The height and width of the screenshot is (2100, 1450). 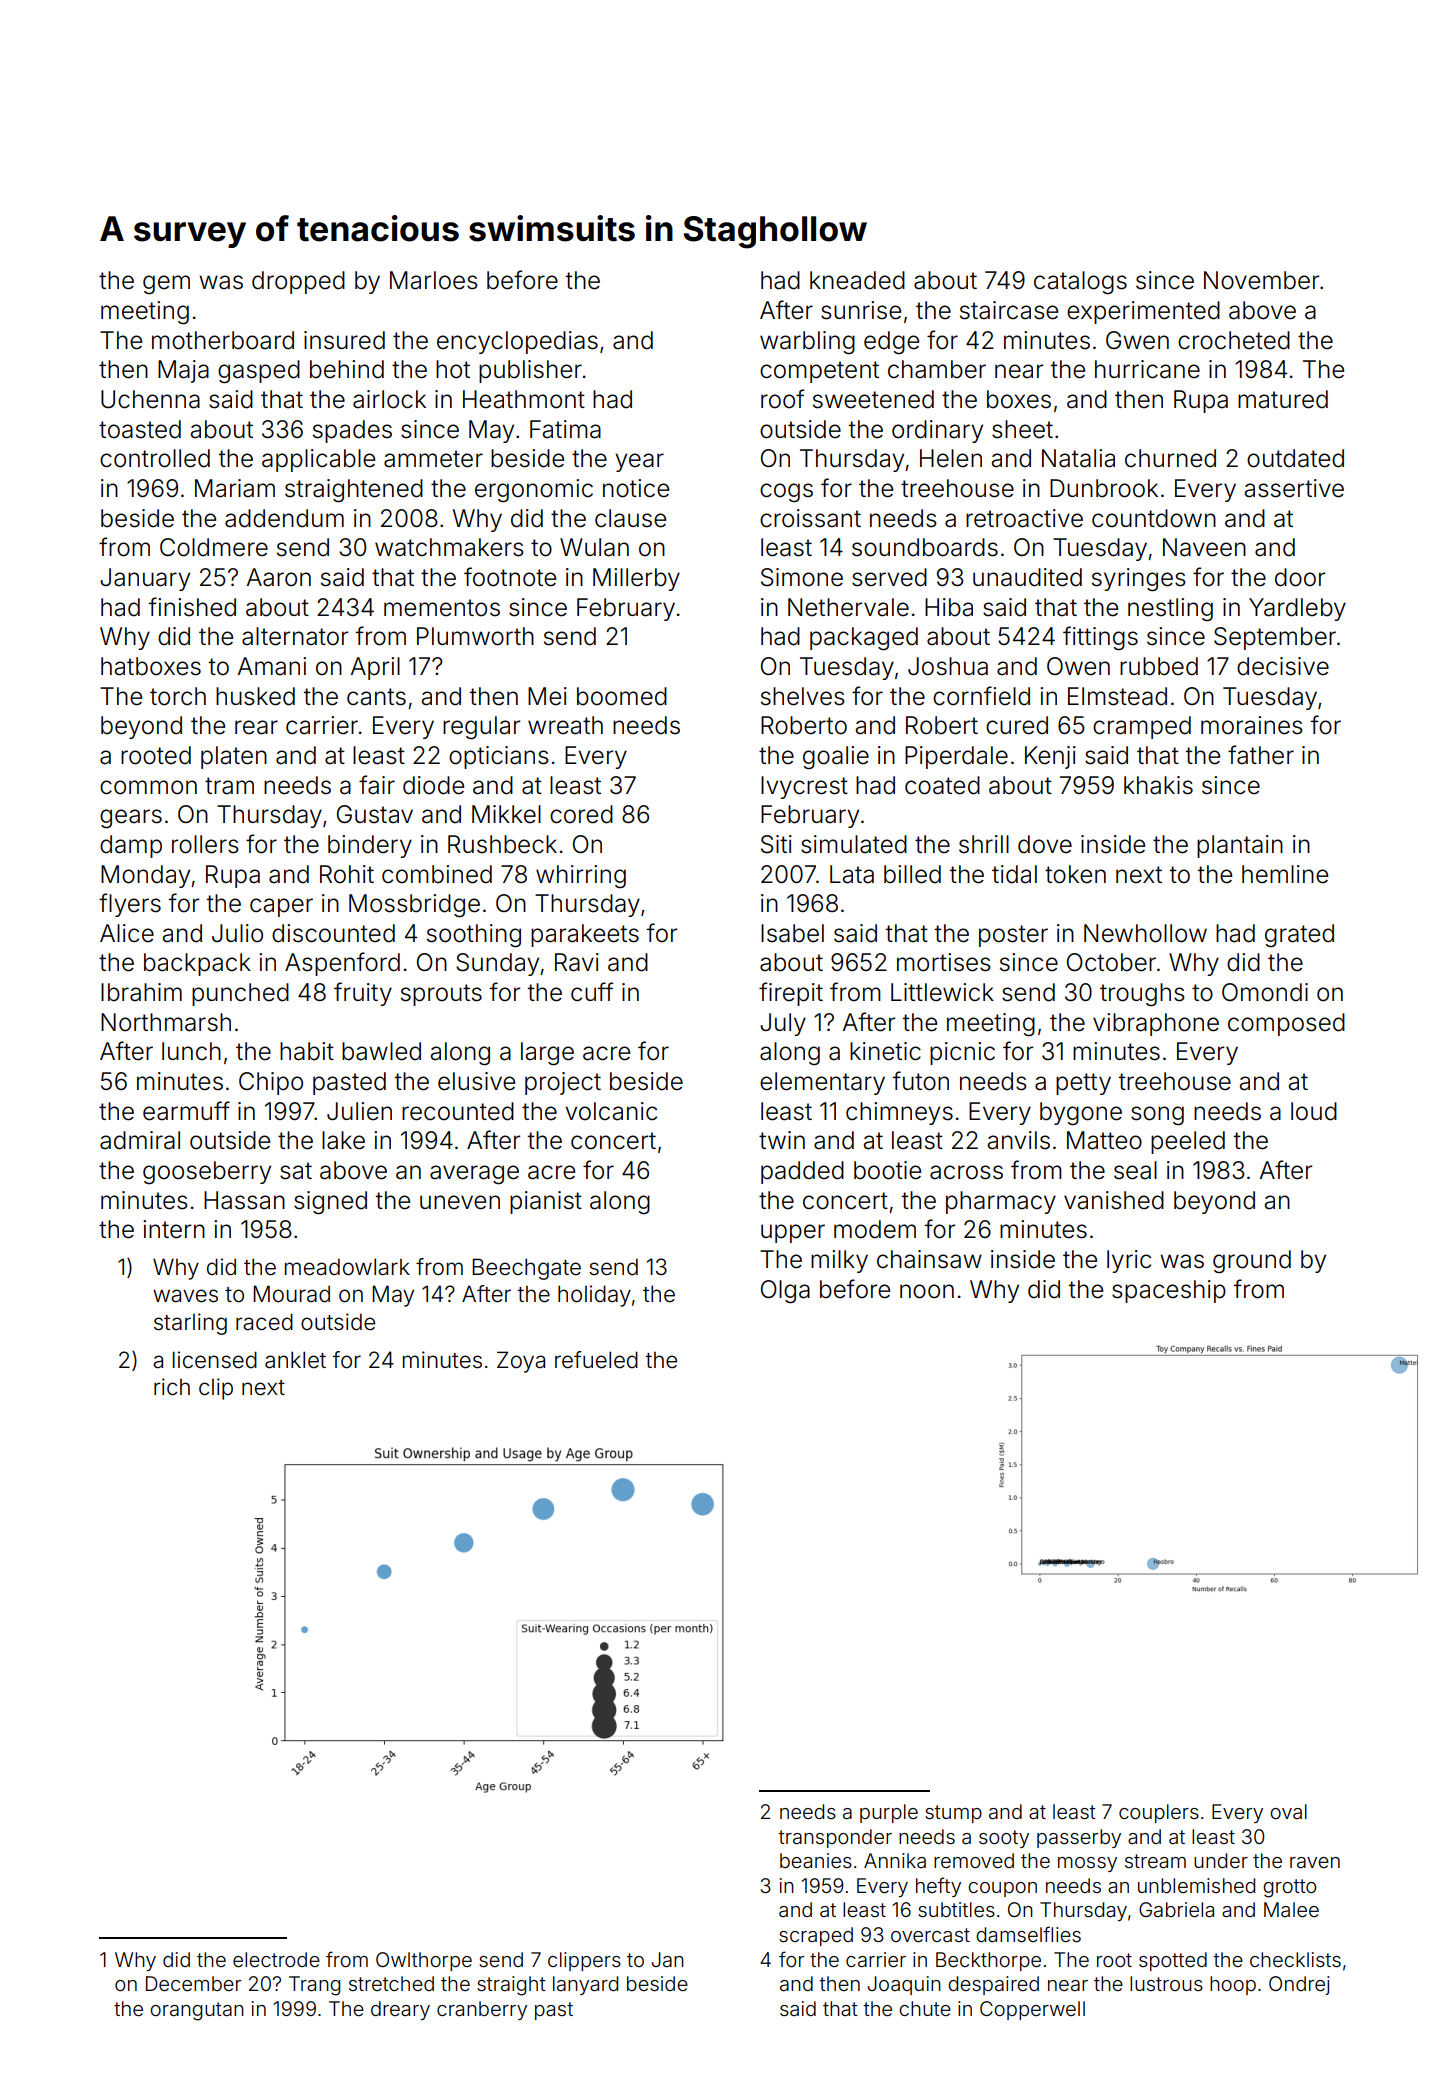 I want to click on Copperwell, so click(x=1032, y=2010).
